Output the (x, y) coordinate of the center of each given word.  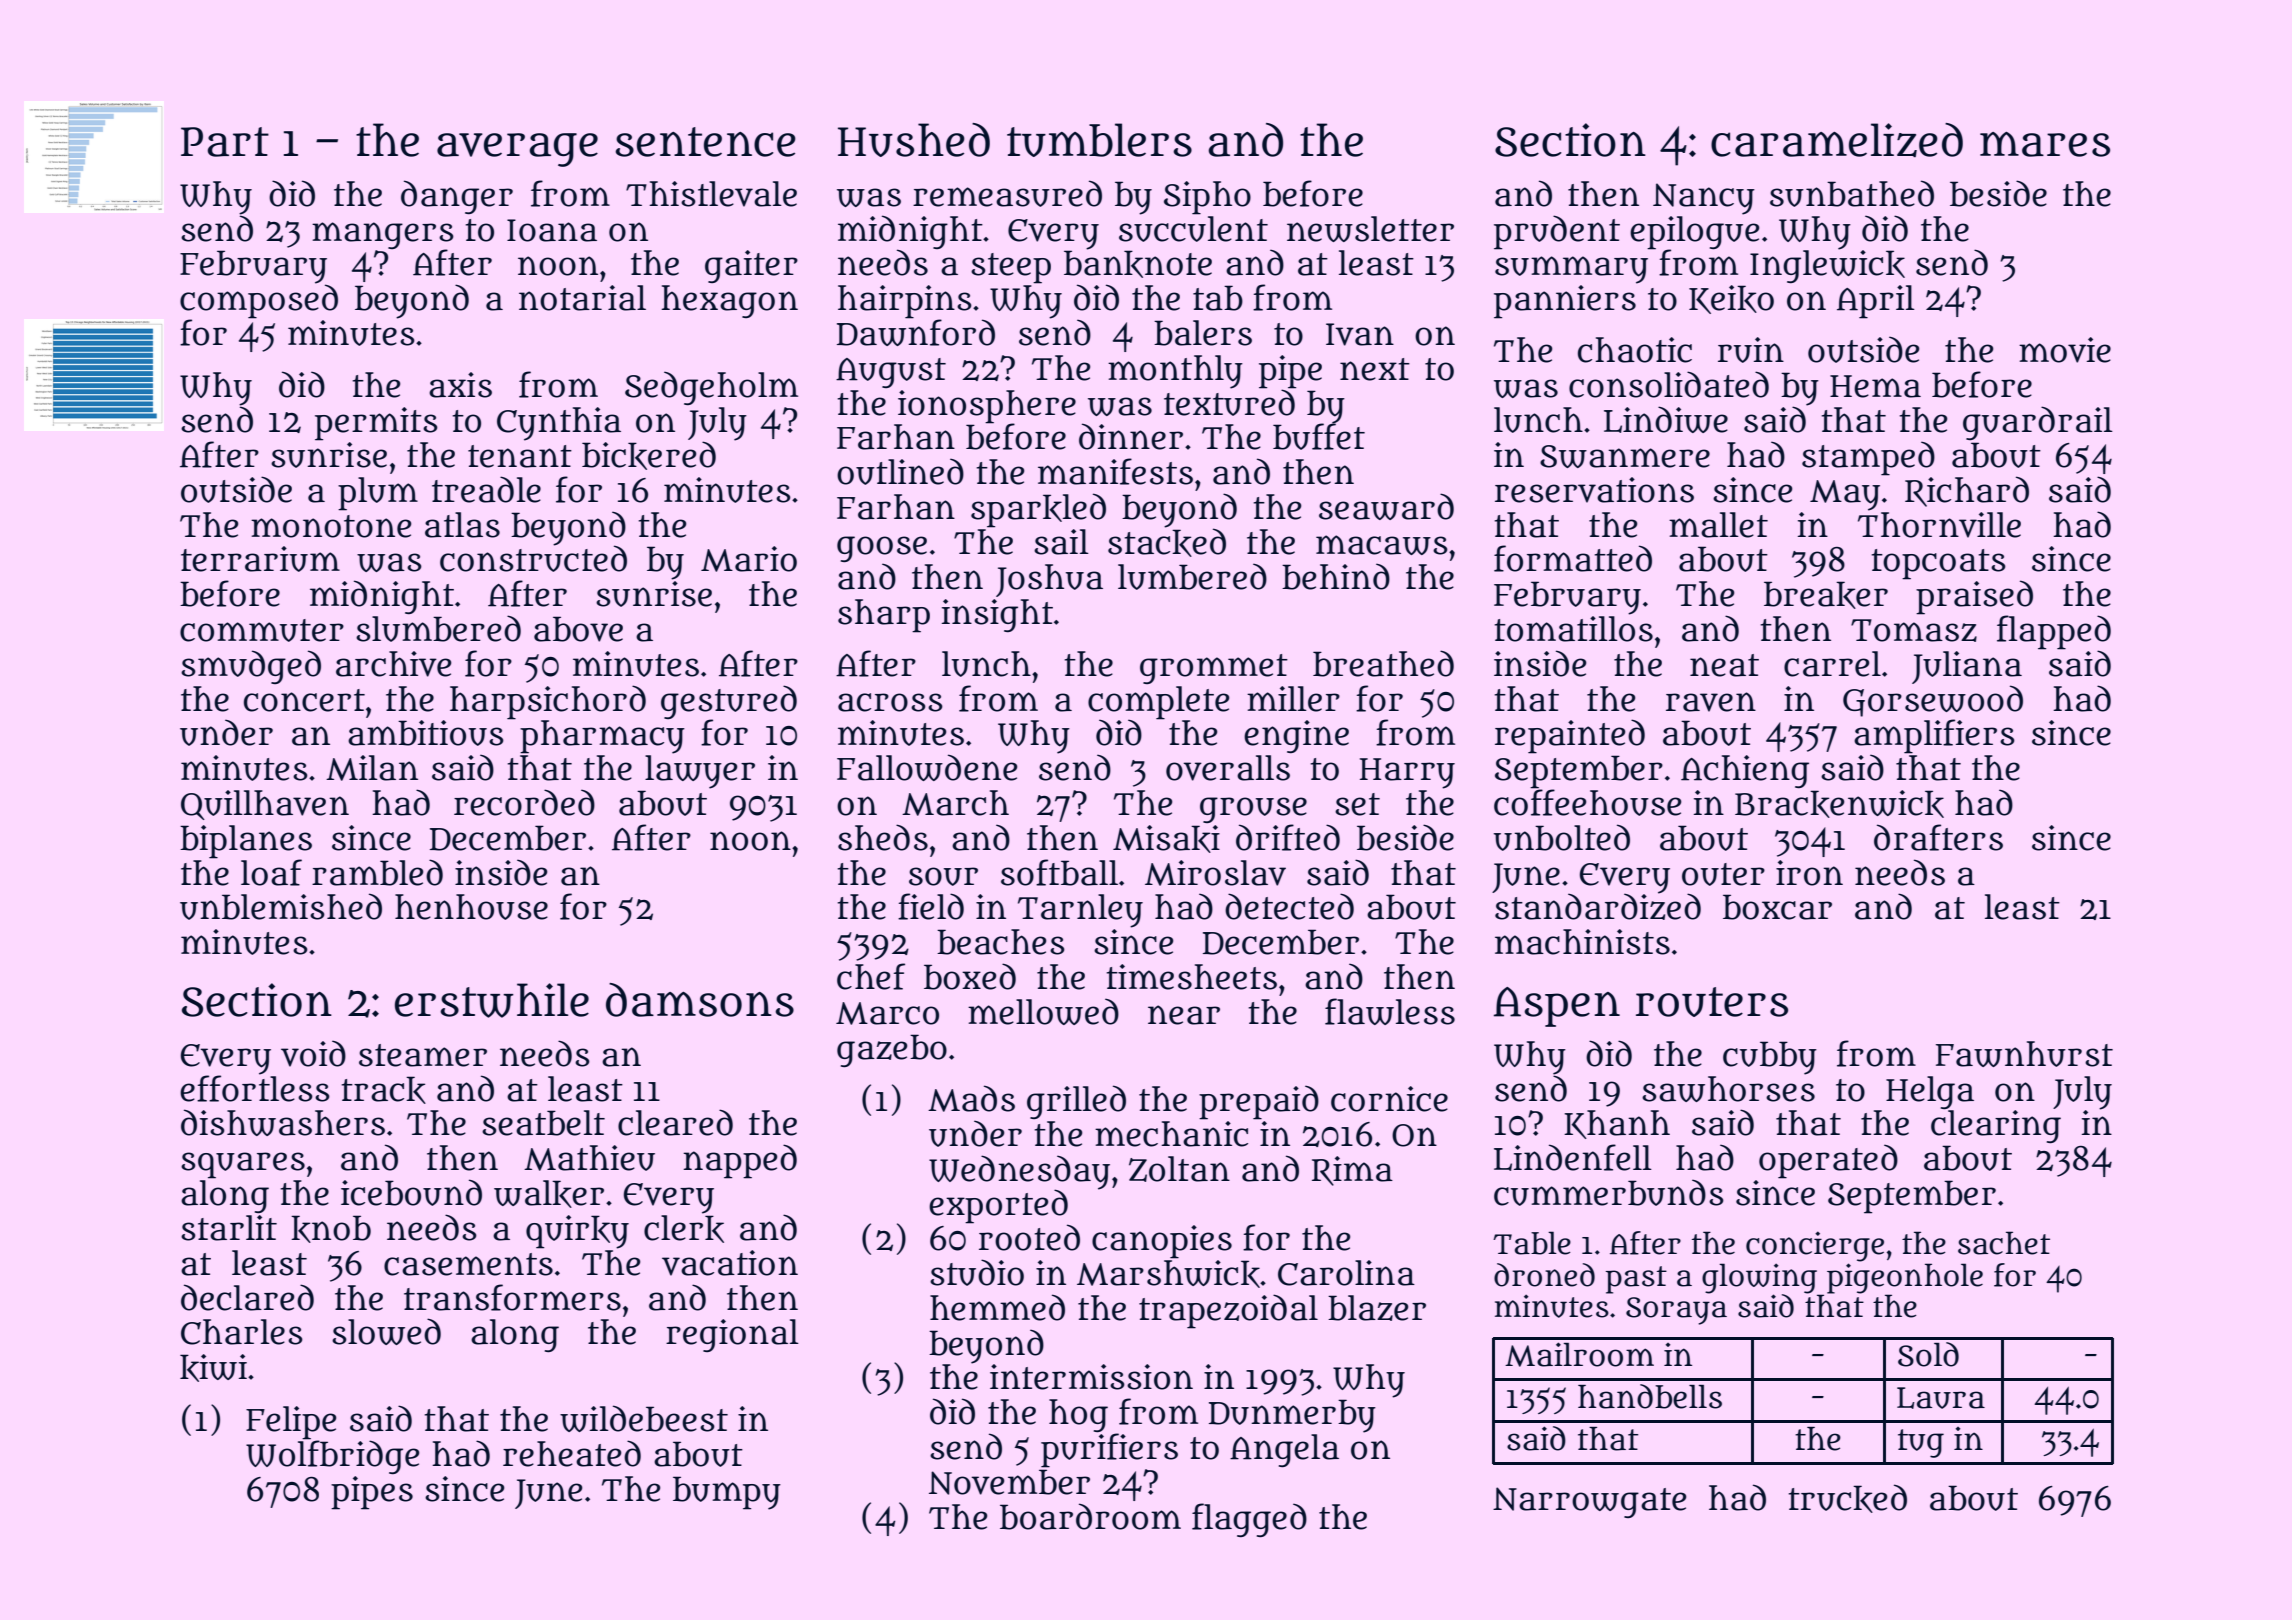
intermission (1091, 1377)
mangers (383, 235)
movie (2065, 350)
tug (1921, 1443)
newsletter (1370, 229)
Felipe (291, 1423)
